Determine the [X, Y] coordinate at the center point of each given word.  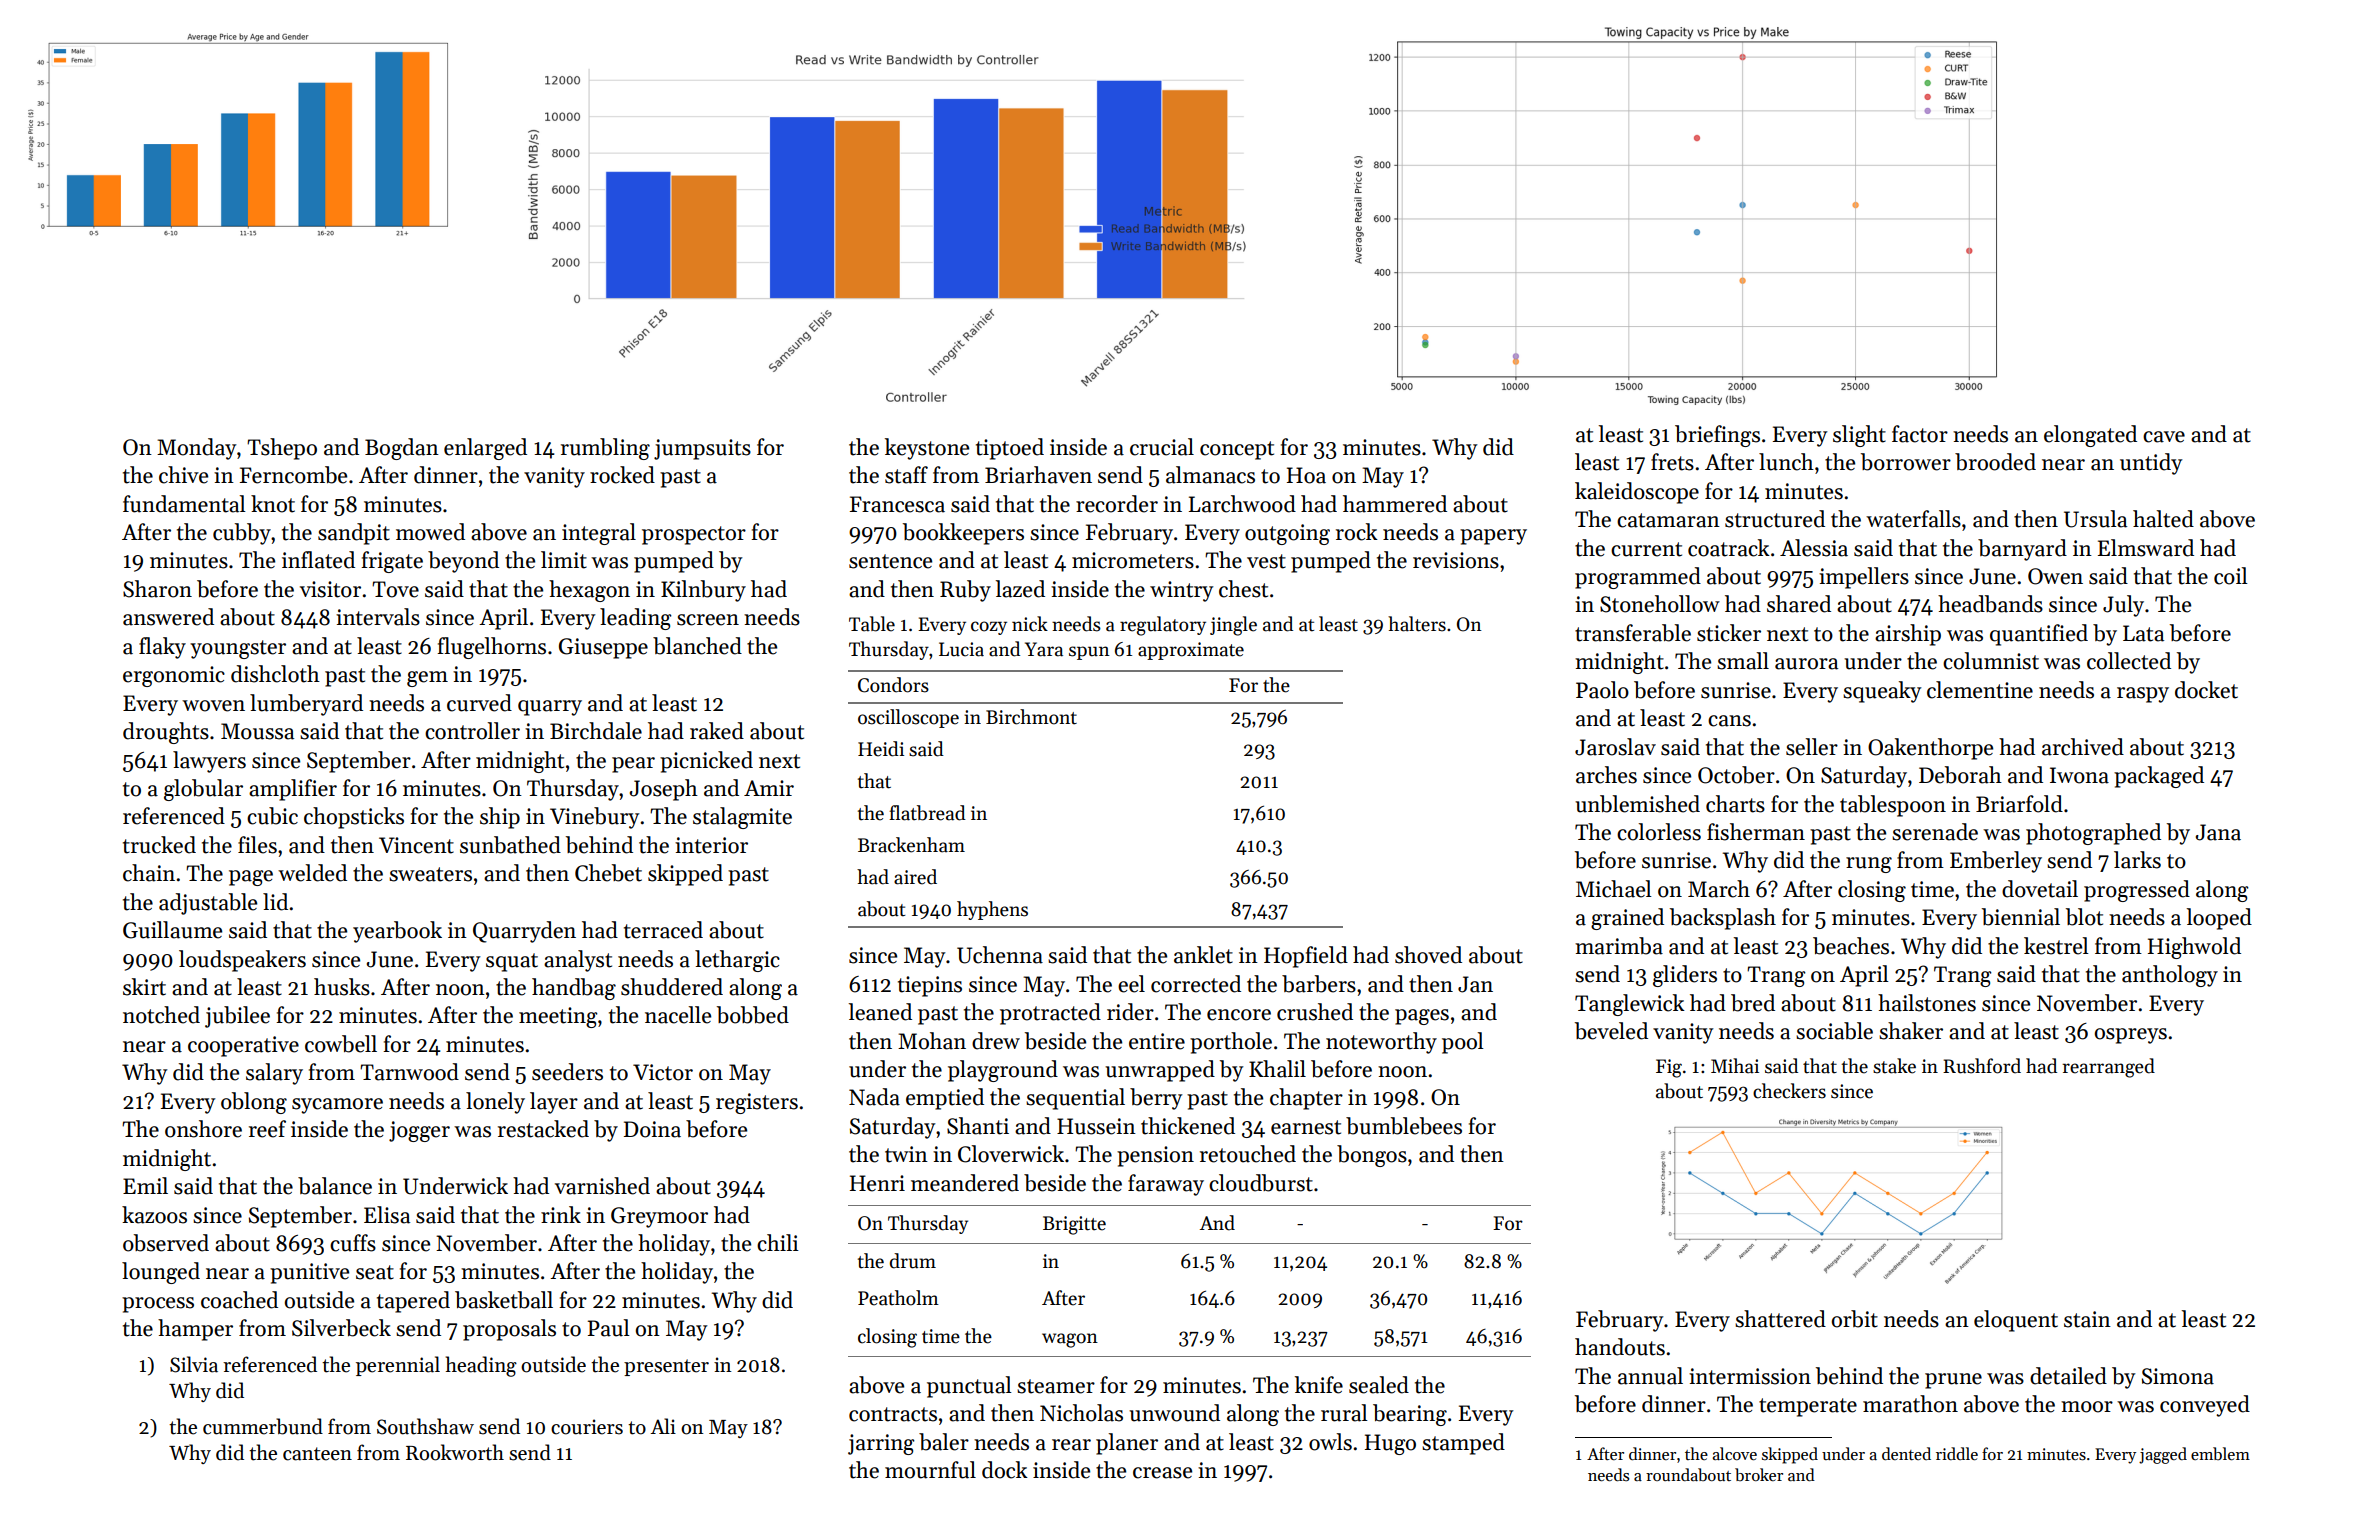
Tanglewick [1630, 1005]
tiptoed [1010, 449]
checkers [1789, 1091]
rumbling [605, 449]
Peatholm [898, 1298]
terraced [663, 930]
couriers [587, 1427]
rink [561, 1214]
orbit [1855, 1319]
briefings [1717, 436]
